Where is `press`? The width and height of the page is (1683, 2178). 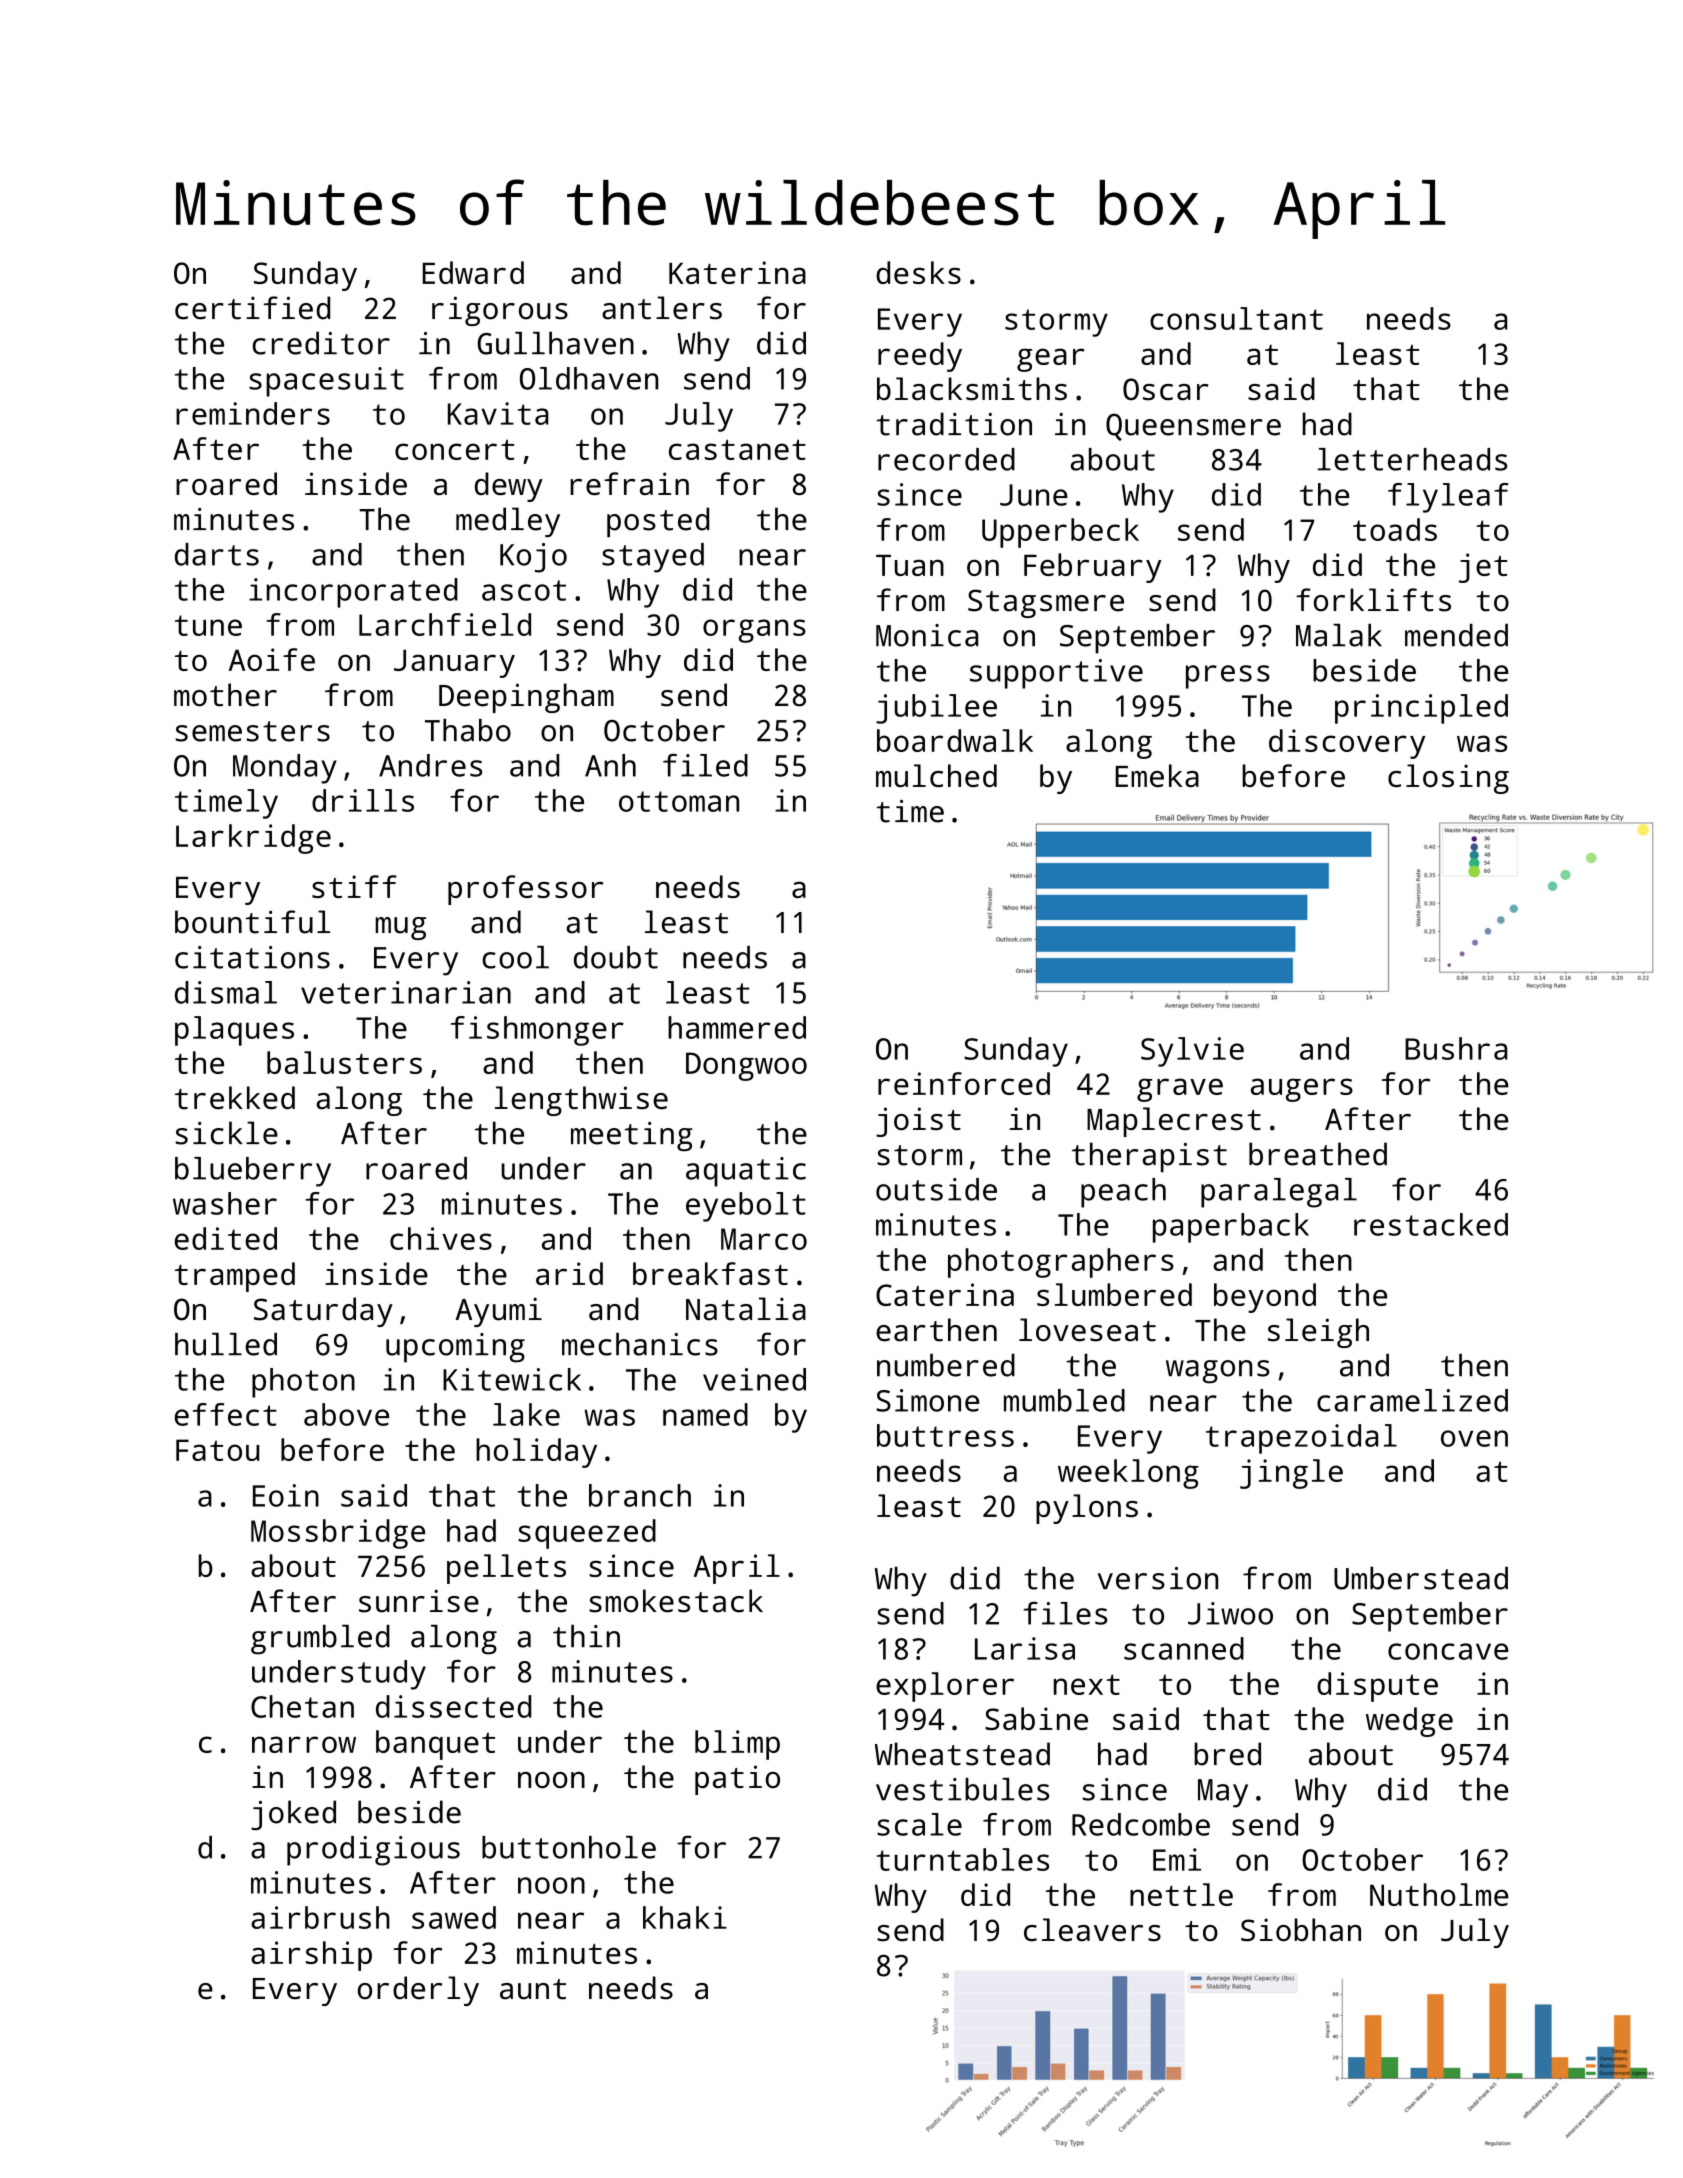
press is located at coordinates (1228, 677).
